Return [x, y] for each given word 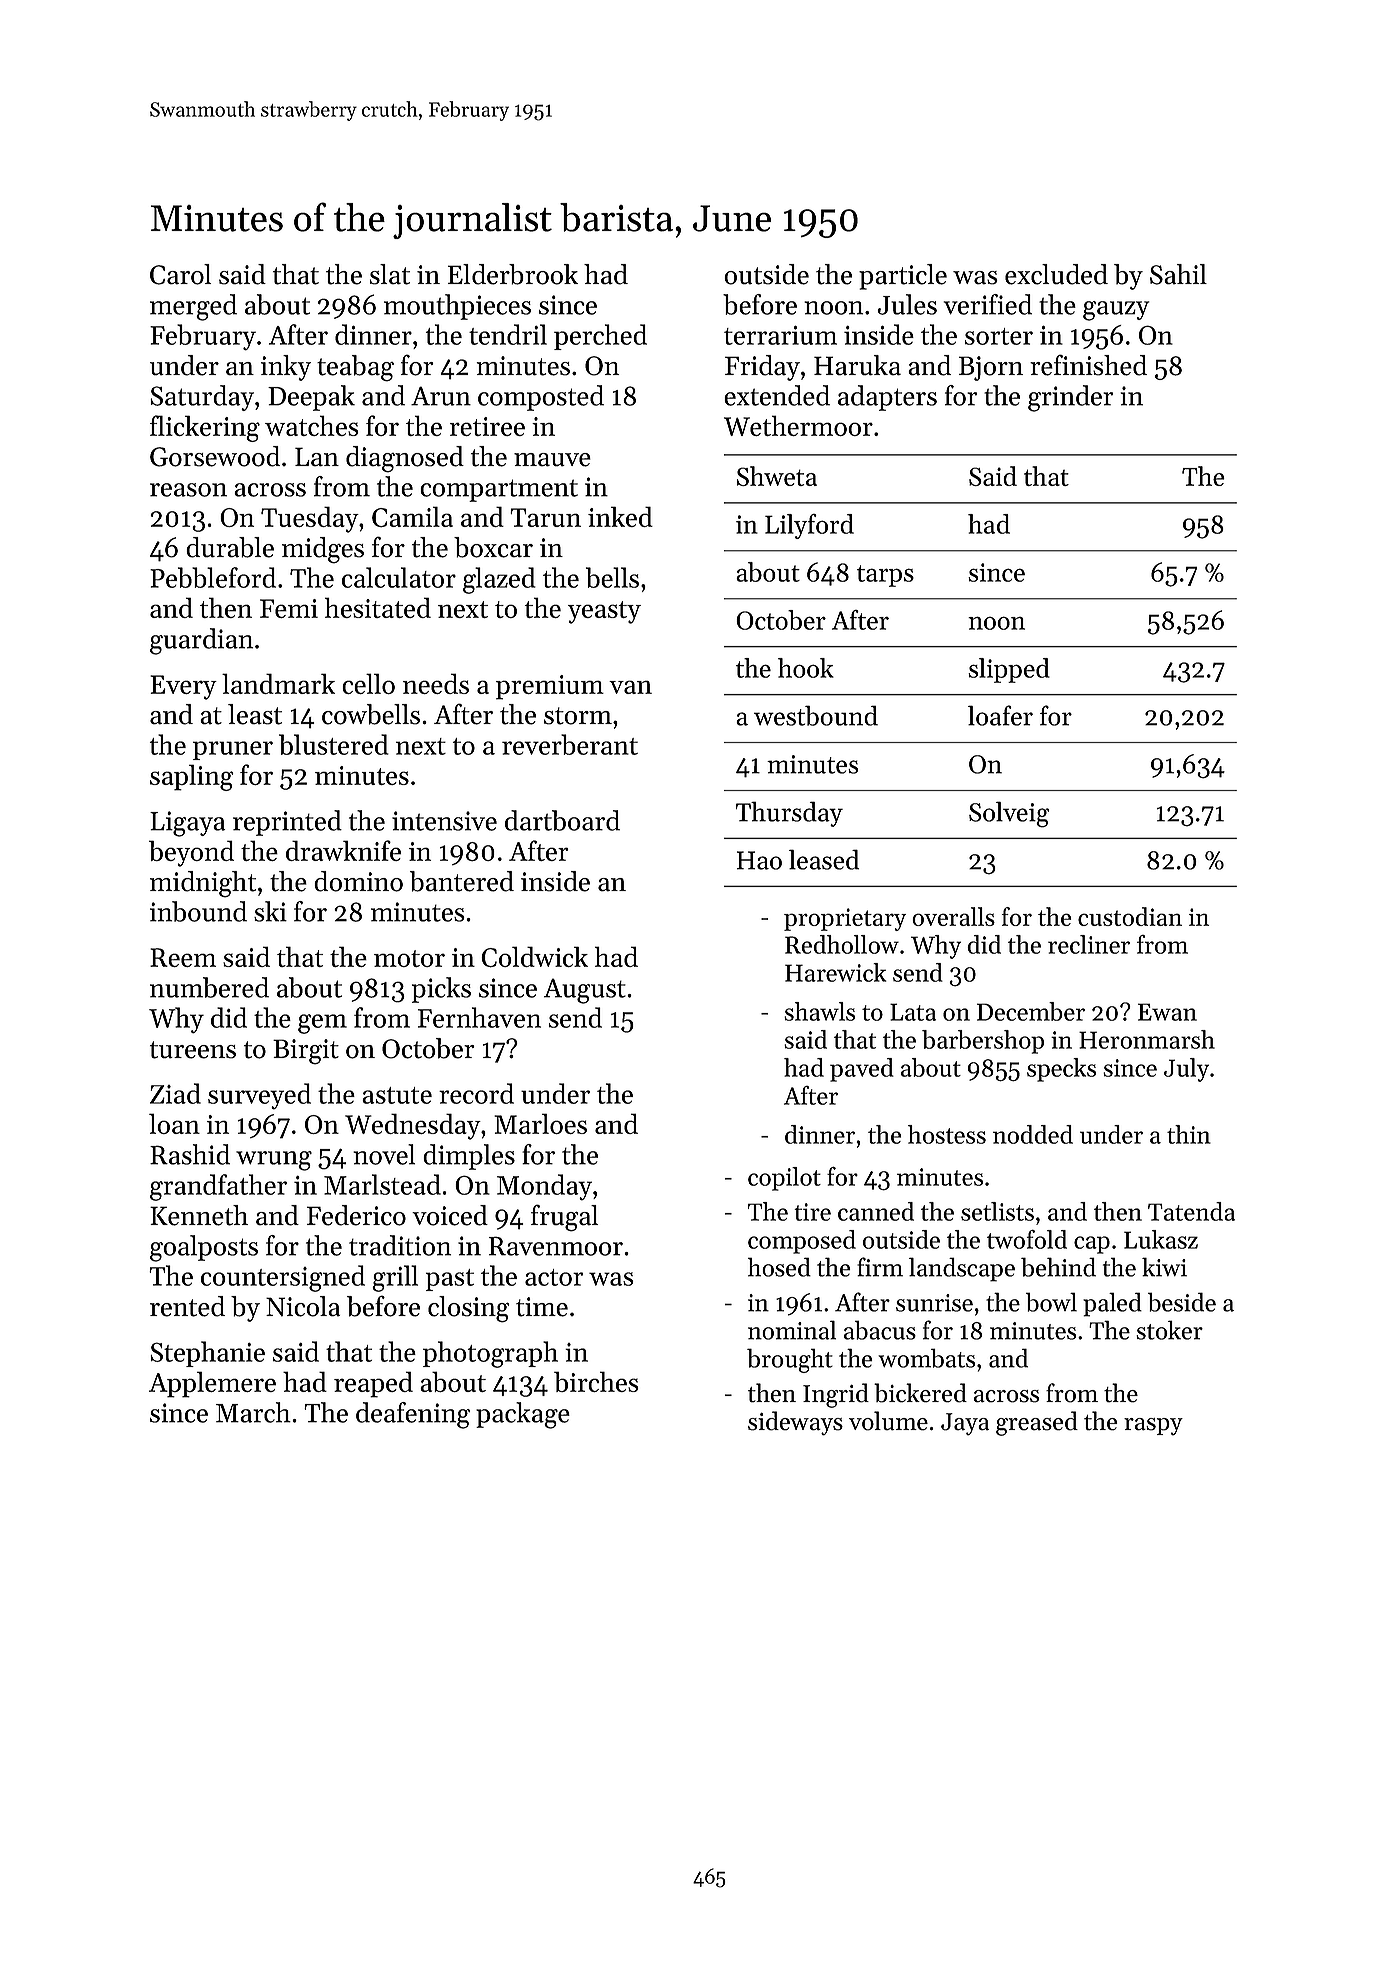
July [1186, 1070]
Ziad [175, 1093]
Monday [544, 1187]
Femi [289, 608]
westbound [816, 715]
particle [903, 277]
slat [390, 274]
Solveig [1009, 814]
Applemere [212, 1384]
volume [888, 1421]
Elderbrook [513, 274]
